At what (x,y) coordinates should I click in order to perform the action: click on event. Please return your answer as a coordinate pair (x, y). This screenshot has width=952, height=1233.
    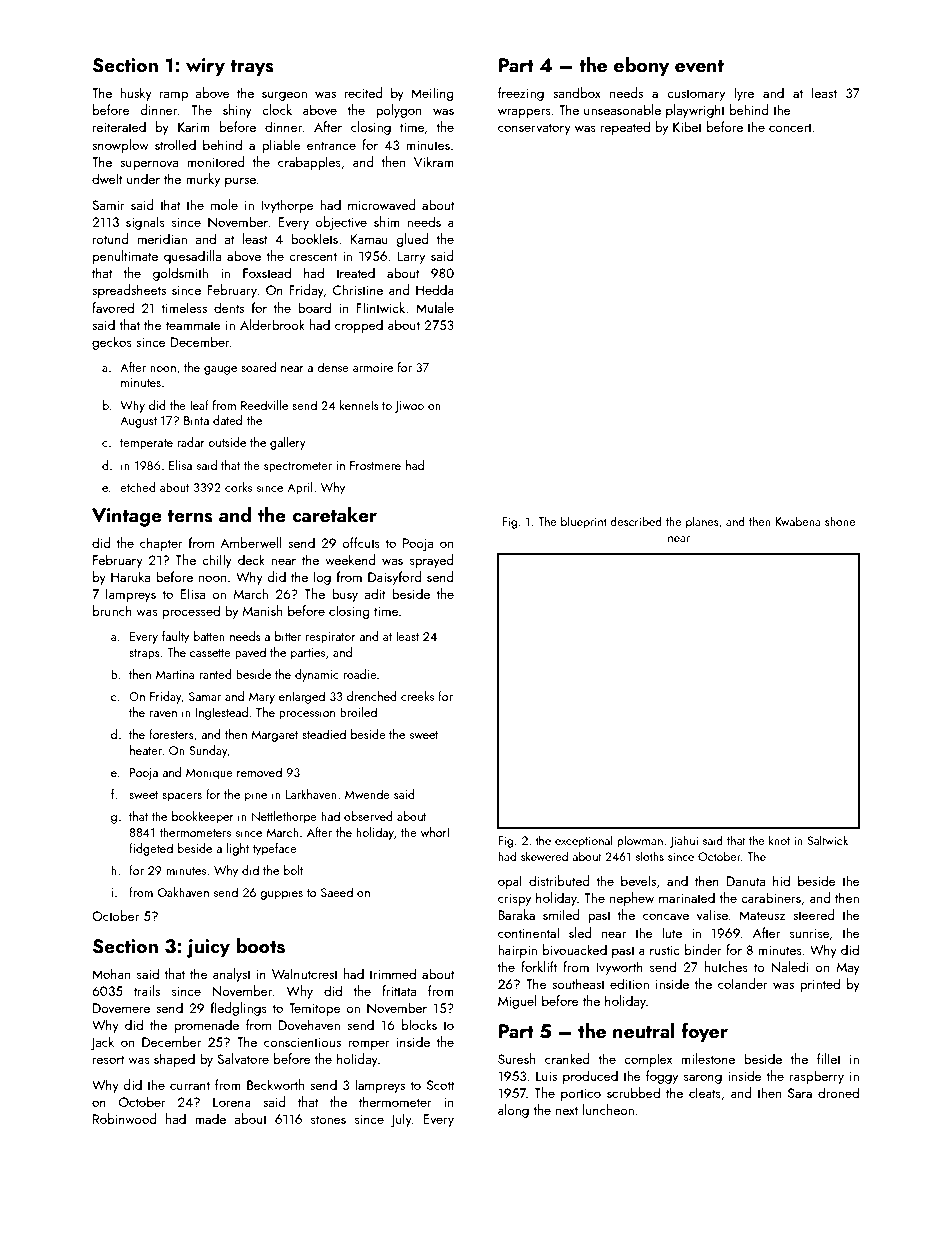
    Looking at the image, I should click on (699, 66).
